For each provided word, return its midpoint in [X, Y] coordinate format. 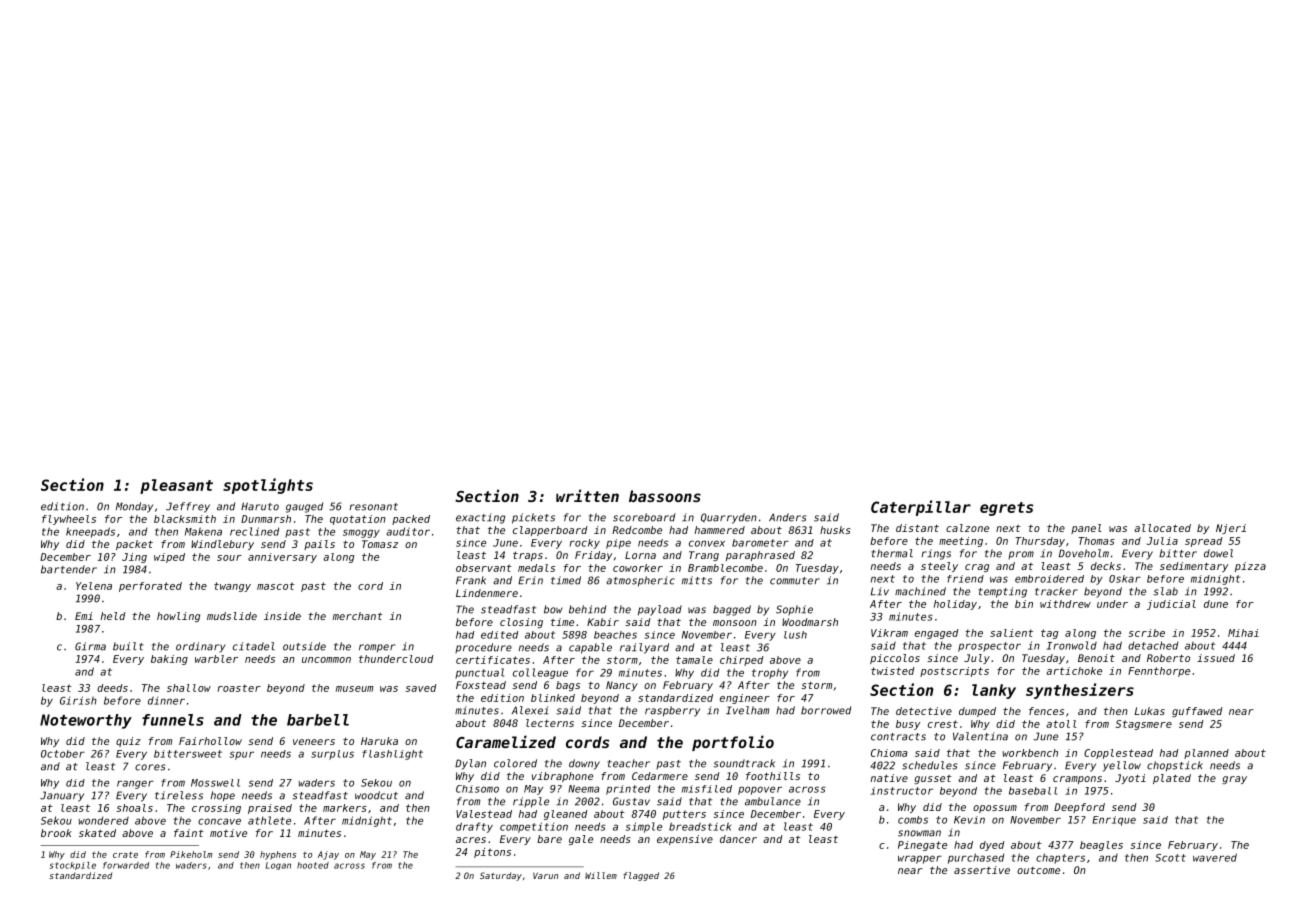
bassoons [665, 496]
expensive [685, 840]
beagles [1101, 846]
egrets [1006, 509]
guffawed [1197, 712]
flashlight [392, 755]
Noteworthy [86, 721]
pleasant [176, 486]
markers [345, 808]
